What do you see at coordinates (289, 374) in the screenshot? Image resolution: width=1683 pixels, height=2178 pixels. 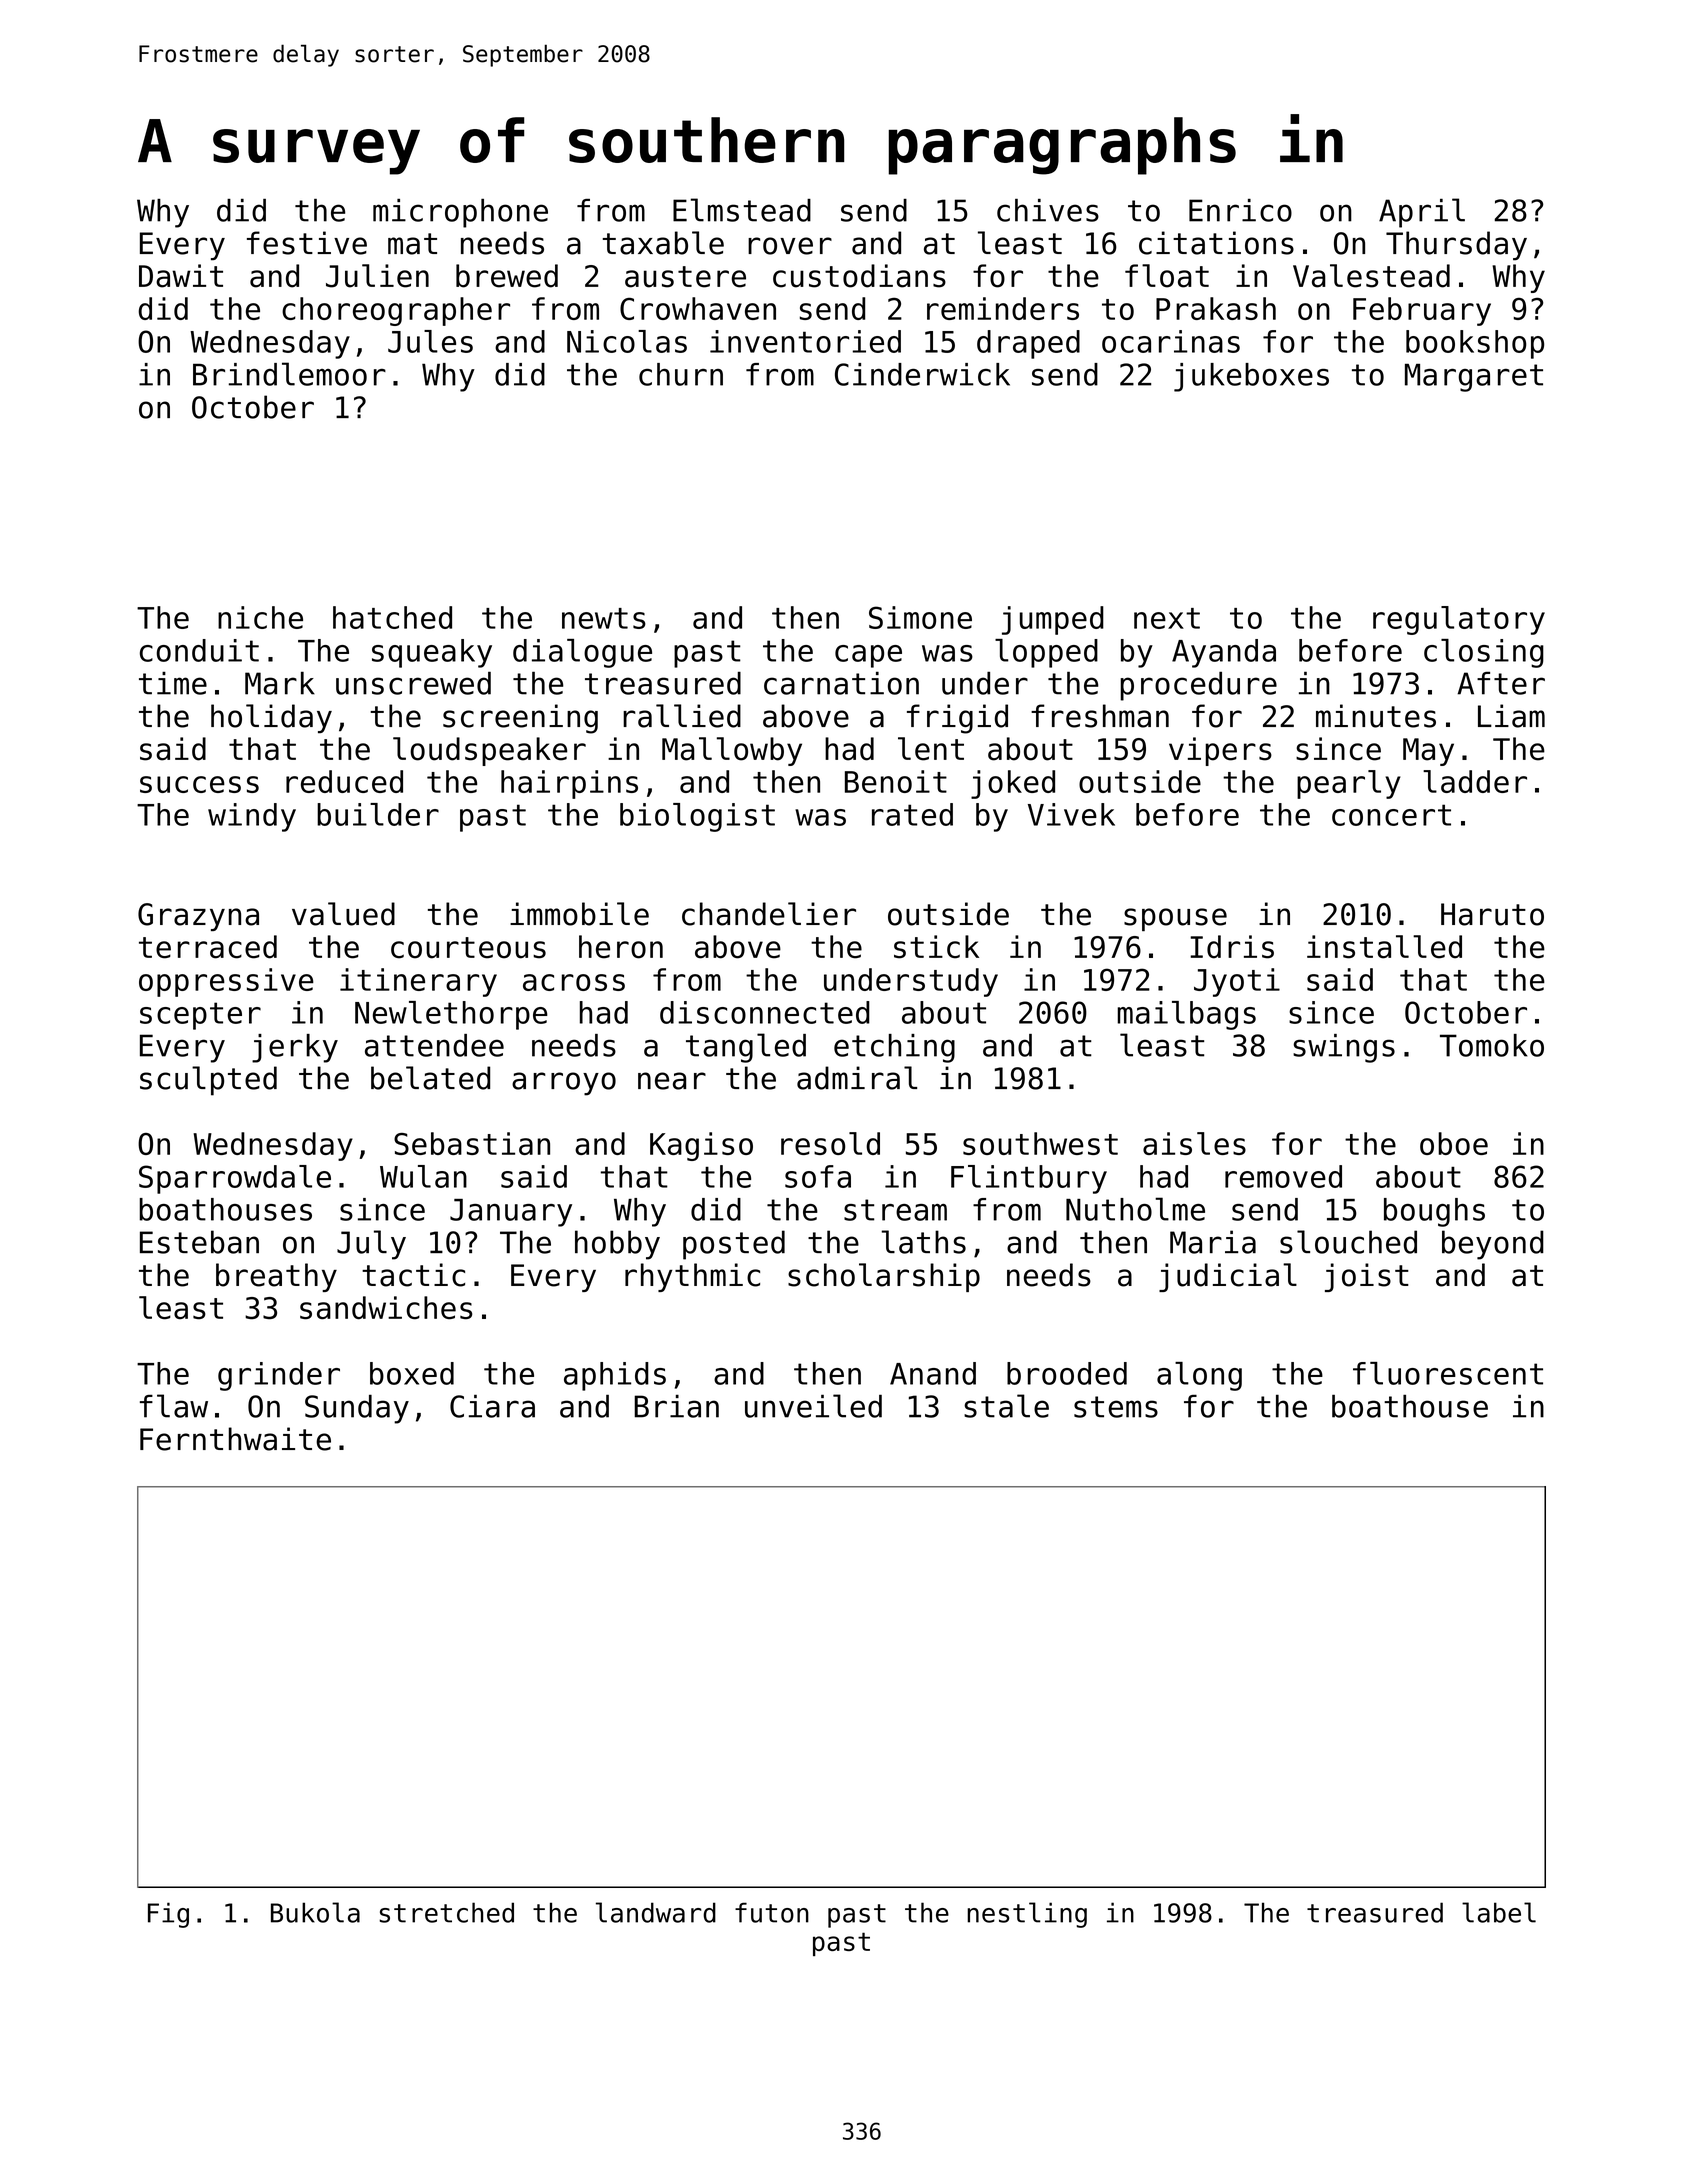 I see `Brindlemoor` at bounding box center [289, 374].
